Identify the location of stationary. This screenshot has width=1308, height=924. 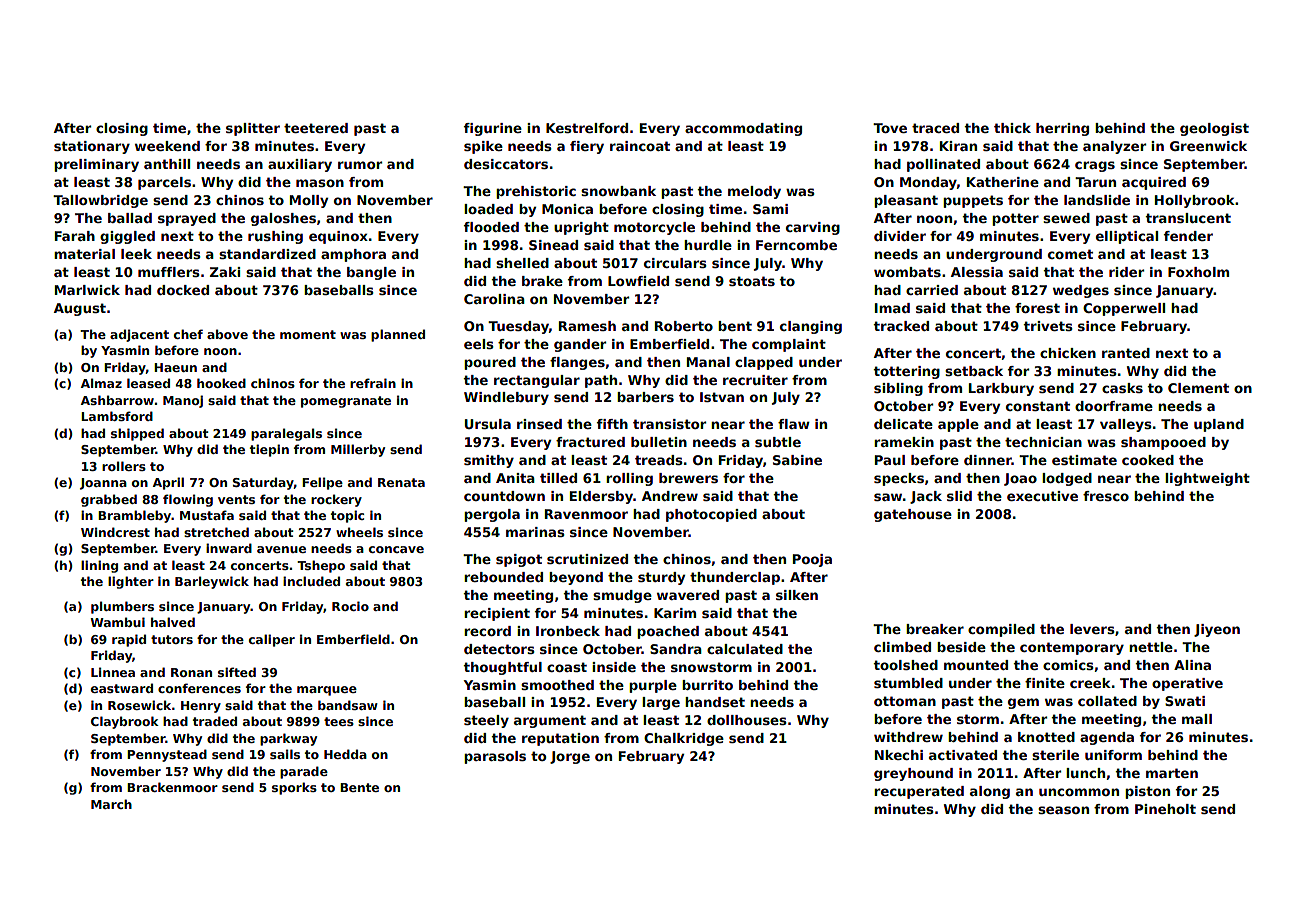
(92, 147).
